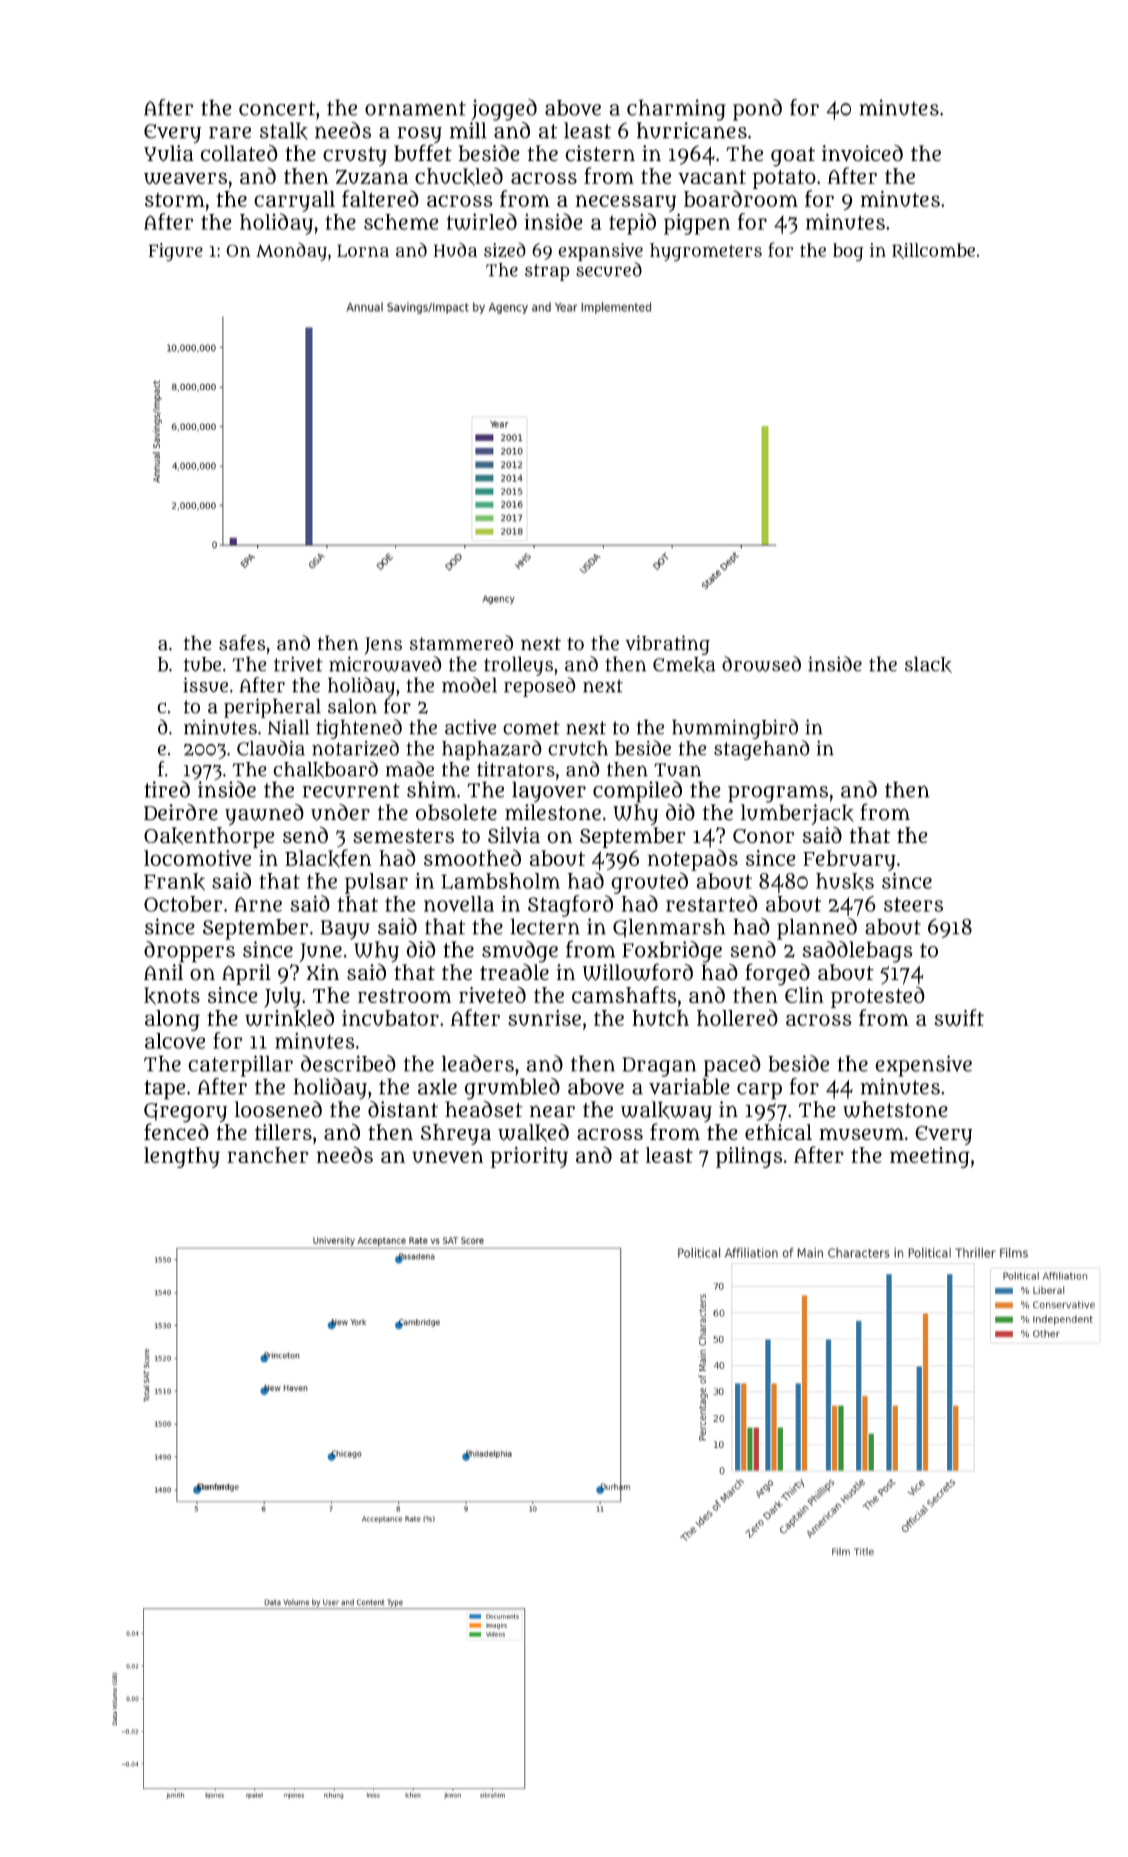 The height and width of the screenshot is (1857, 1128). I want to click on necessary, so click(626, 203).
